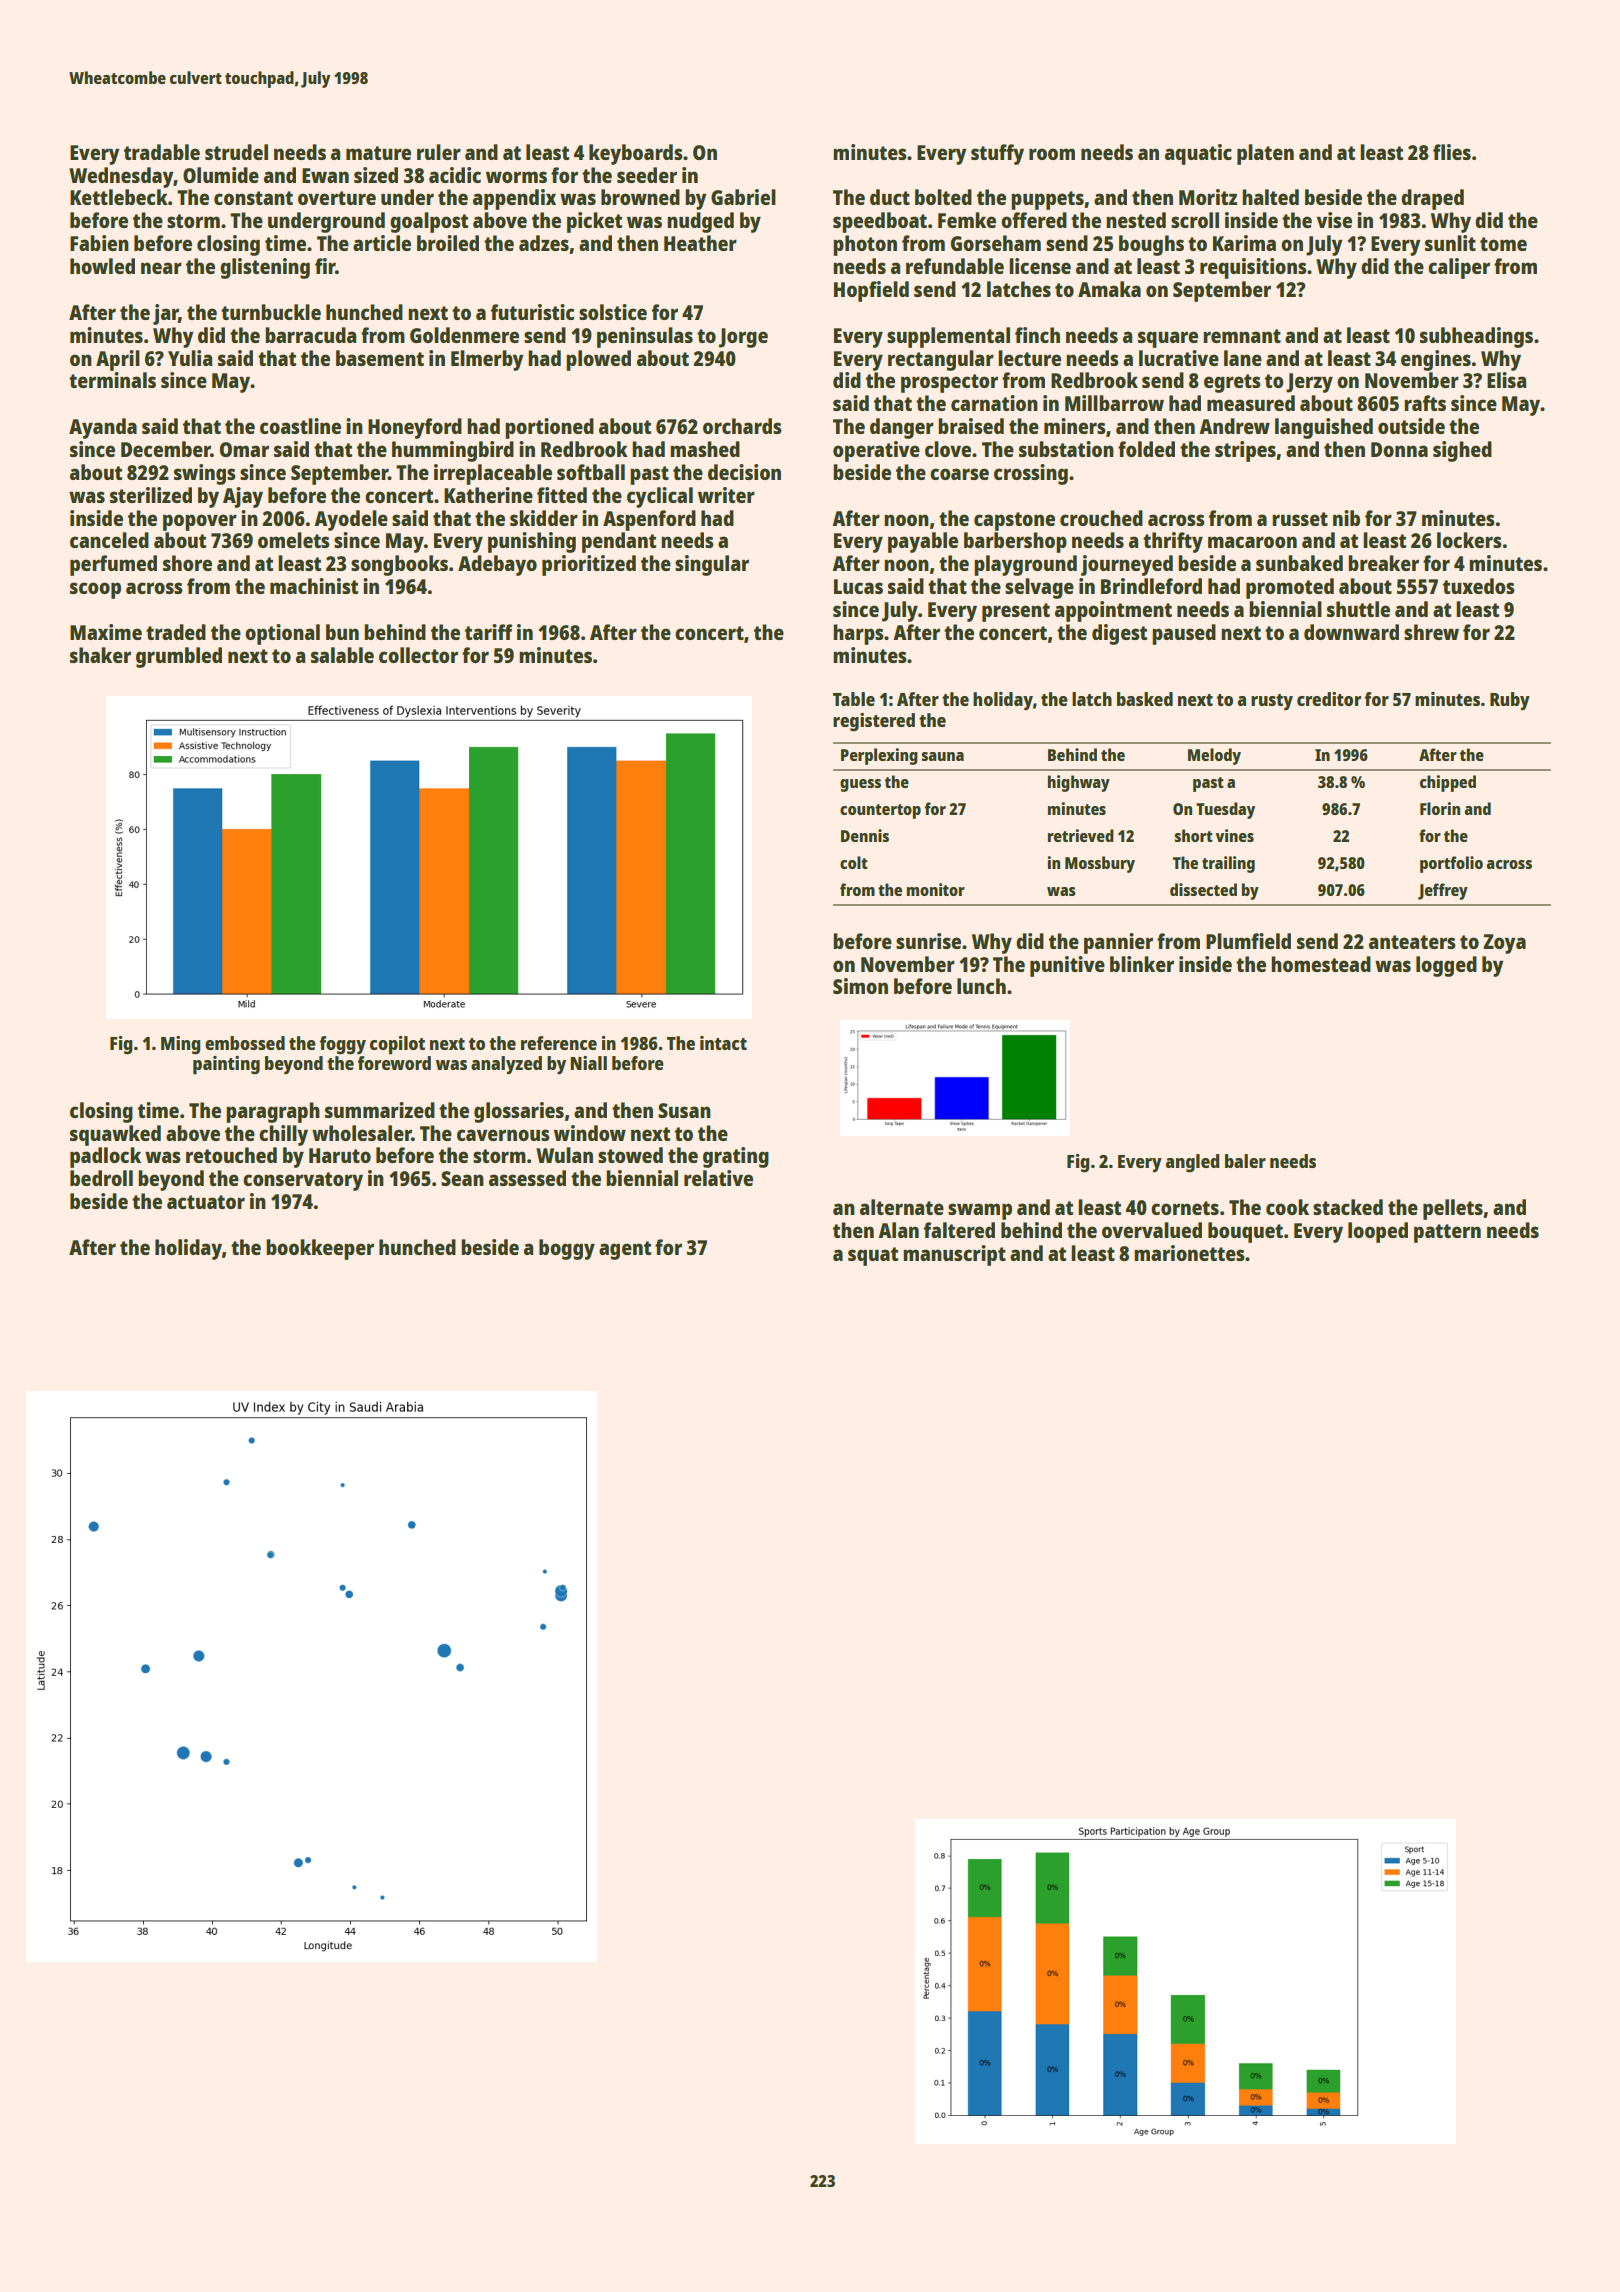  Describe the element at coordinates (418, 655) in the image. I see `collector` at that location.
